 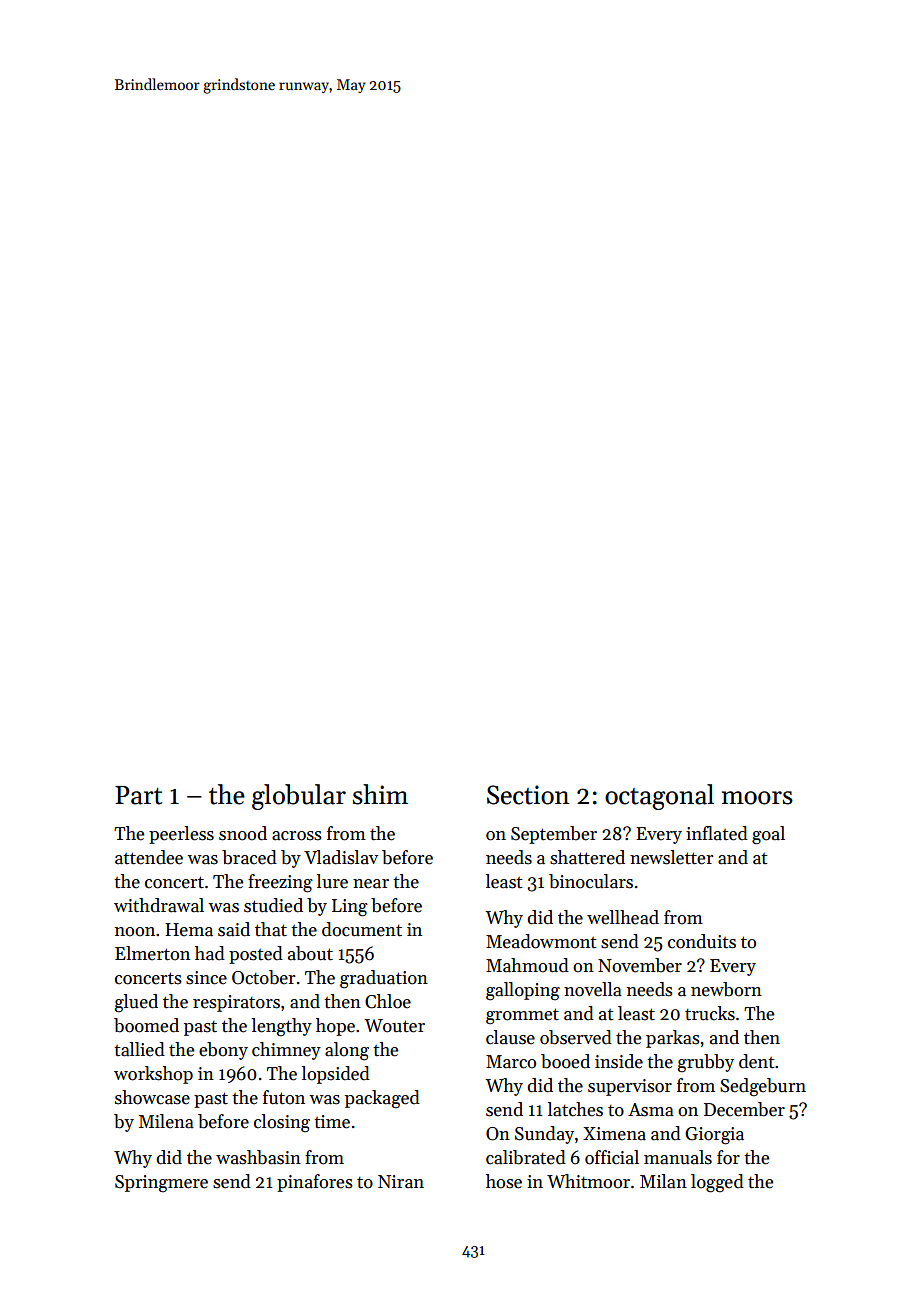 What do you see at coordinates (702, 941) in the screenshot?
I see `conduits` at bounding box center [702, 941].
